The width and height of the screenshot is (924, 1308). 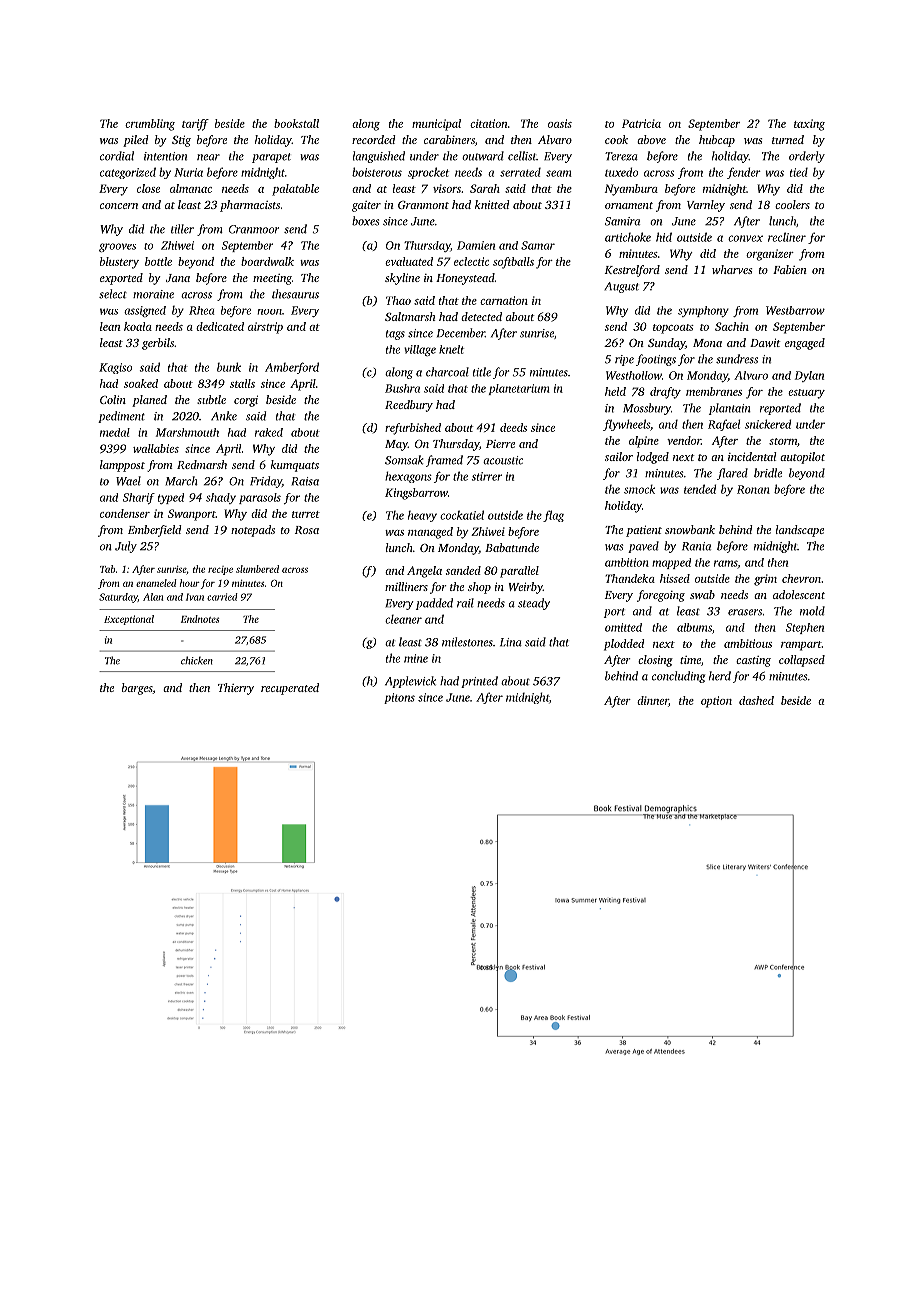 I want to click on estuary, so click(x=806, y=394).
